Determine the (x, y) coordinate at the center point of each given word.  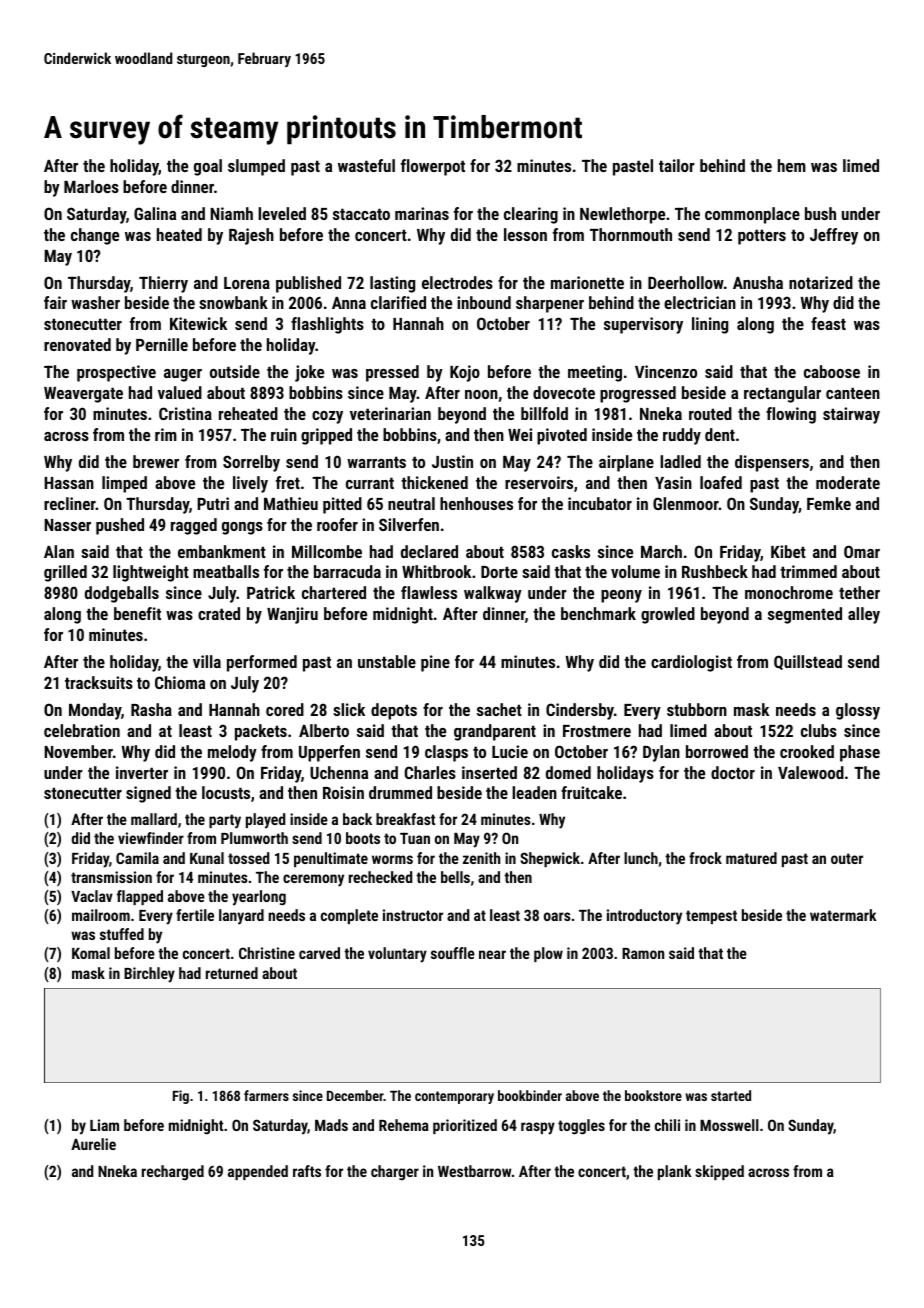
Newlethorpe (622, 215)
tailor (677, 165)
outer (847, 858)
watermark (843, 915)
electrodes (457, 282)
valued (180, 392)
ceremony (313, 880)
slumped (256, 167)
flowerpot (433, 167)
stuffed (122, 934)
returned (232, 973)
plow (548, 954)
